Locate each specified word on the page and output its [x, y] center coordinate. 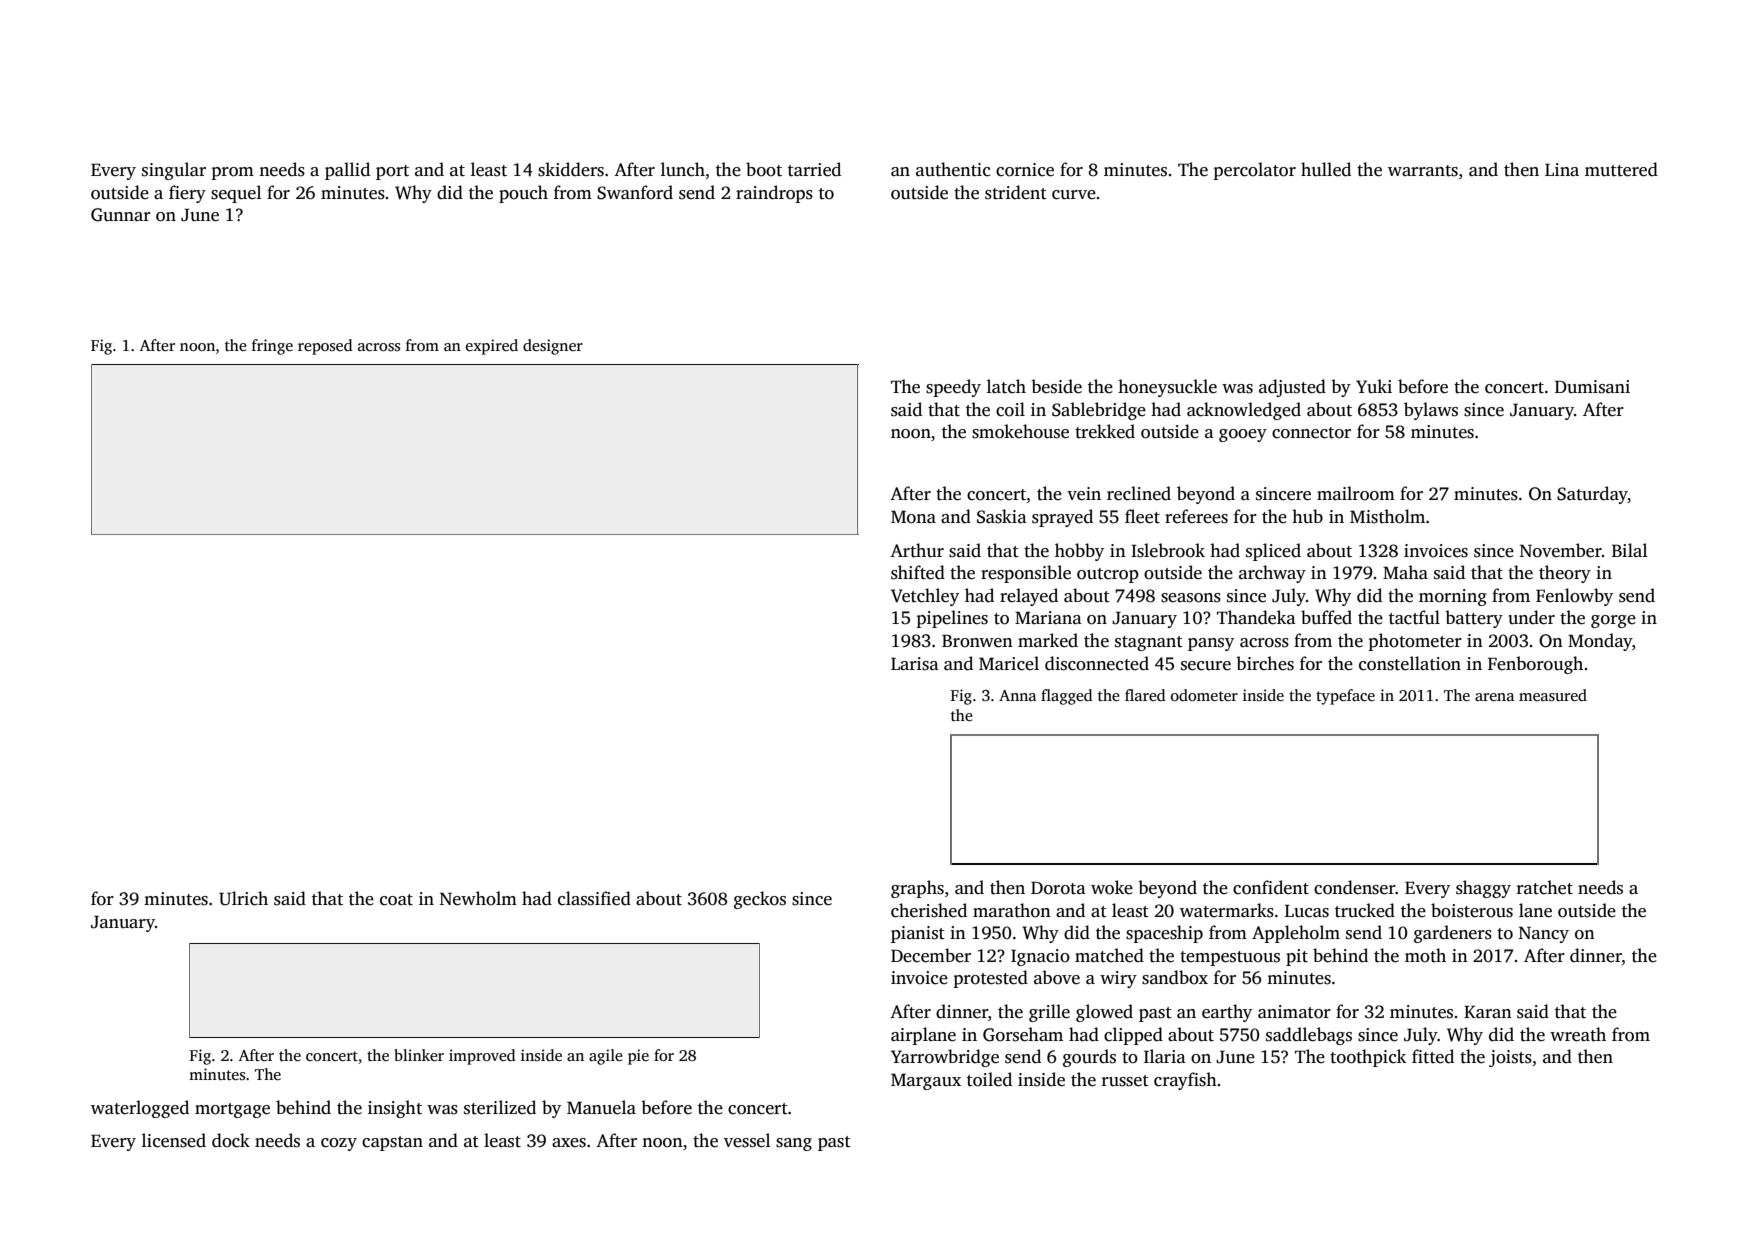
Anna [1017, 695]
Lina [1562, 169]
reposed [325, 347]
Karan [1488, 1011]
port [392, 172]
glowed [1104, 1013]
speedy [953, 388]
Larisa [915, 664]
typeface [1345, 697]
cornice [1025, 170]
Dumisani [1592, 387]
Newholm [478, 898]
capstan [392, 1143]
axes [569, 1143]
